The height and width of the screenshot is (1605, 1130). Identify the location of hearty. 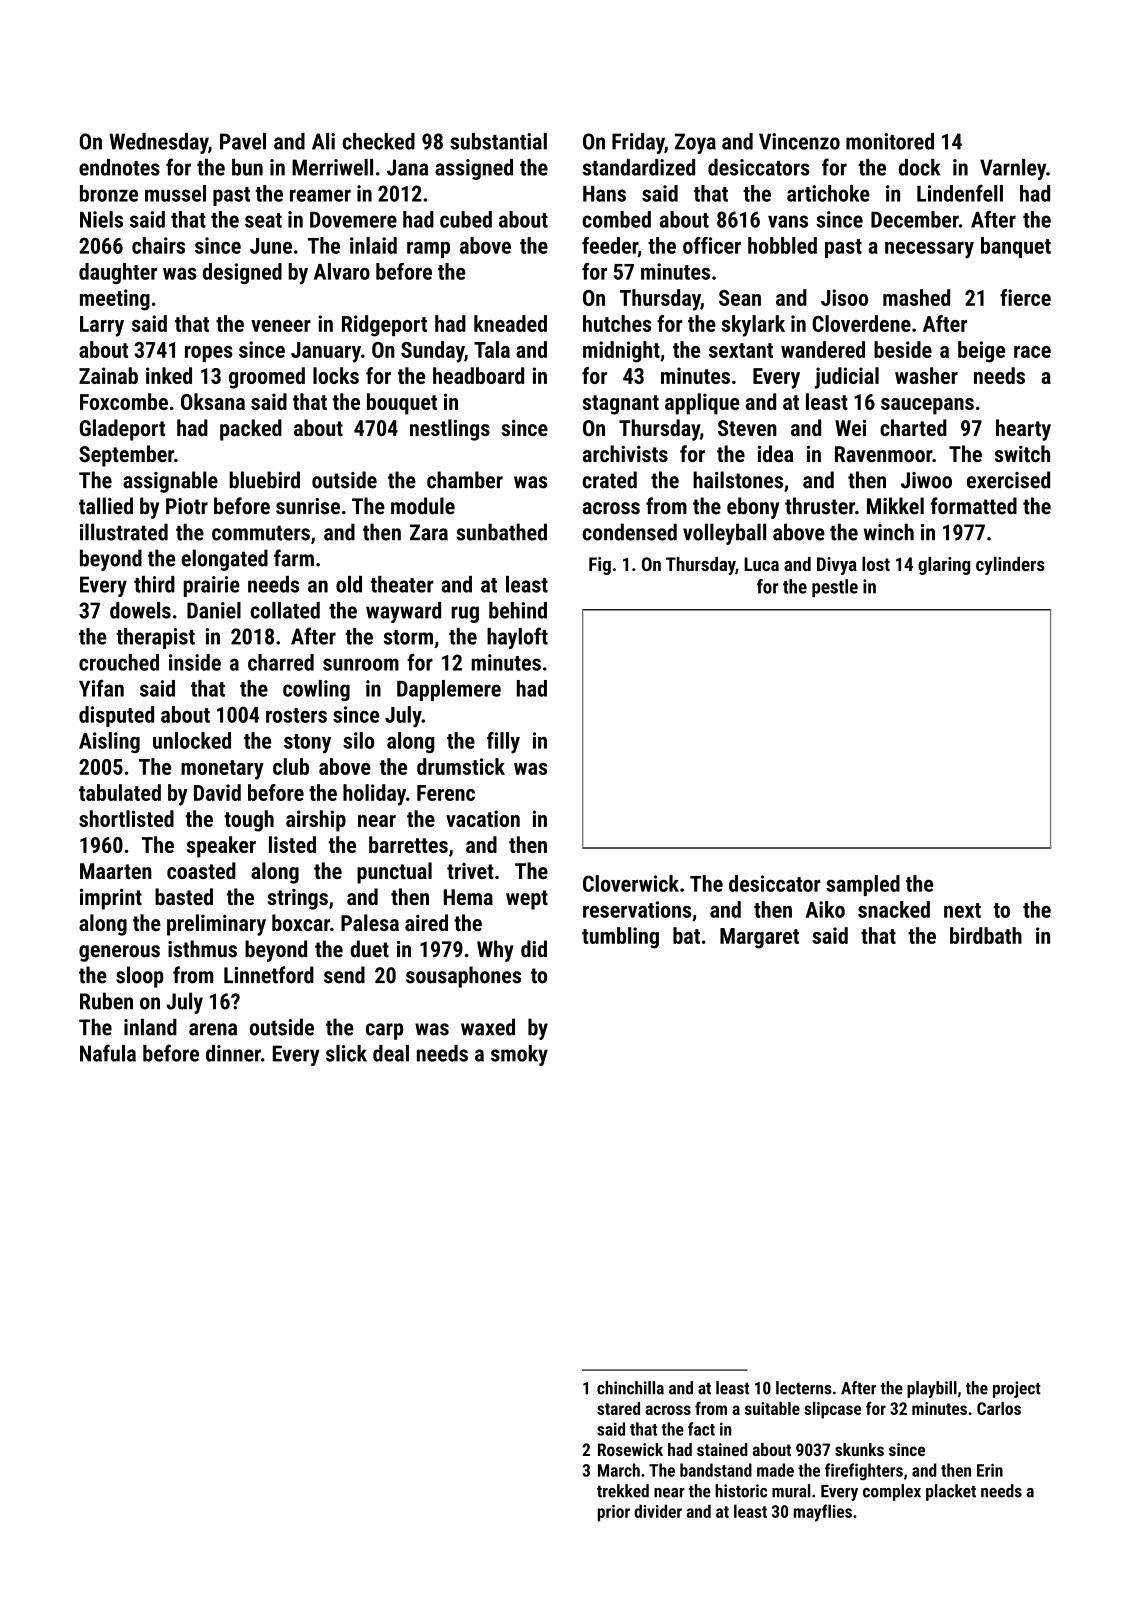
(1023, 430).
